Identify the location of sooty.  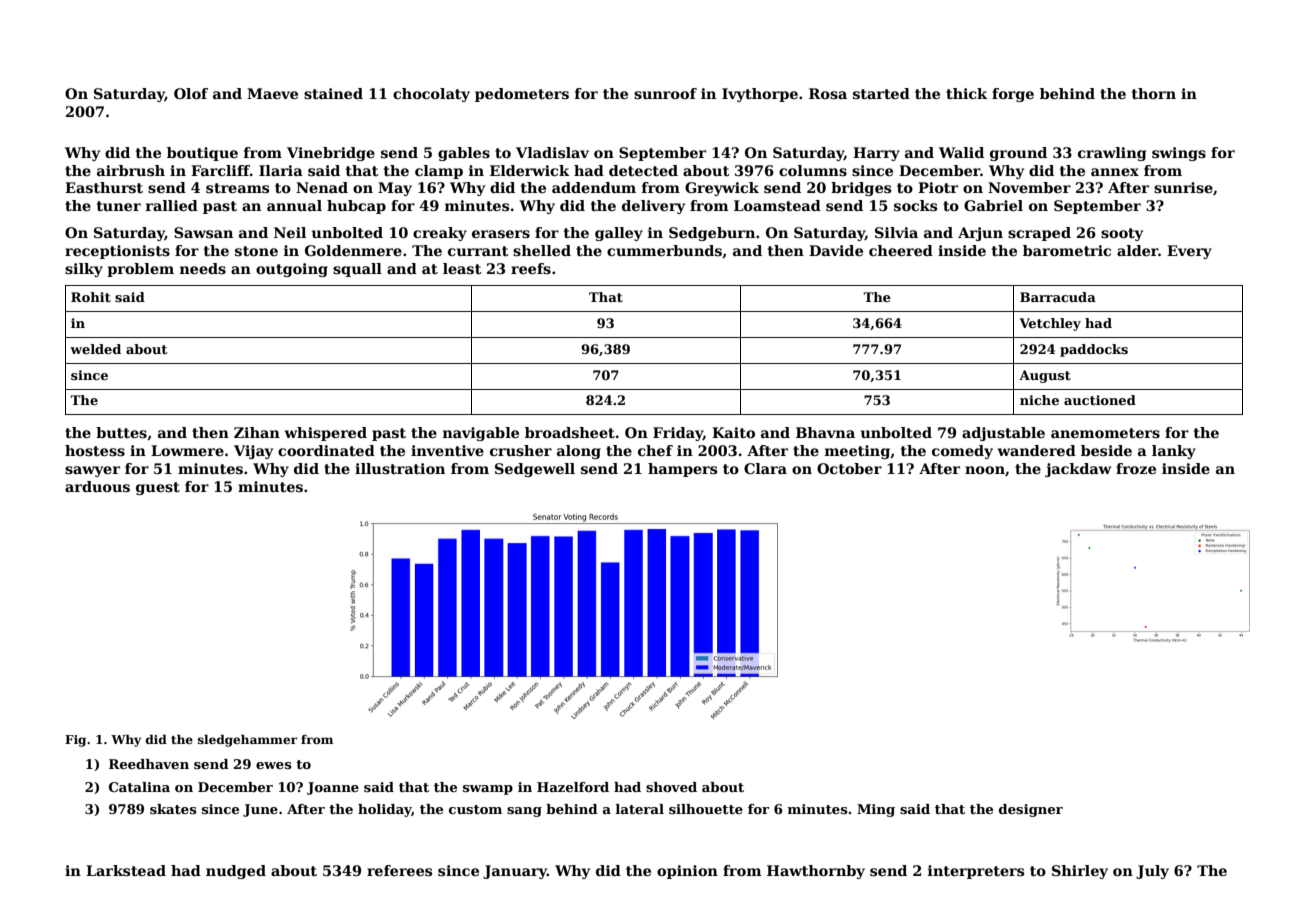
(1122, 234).
